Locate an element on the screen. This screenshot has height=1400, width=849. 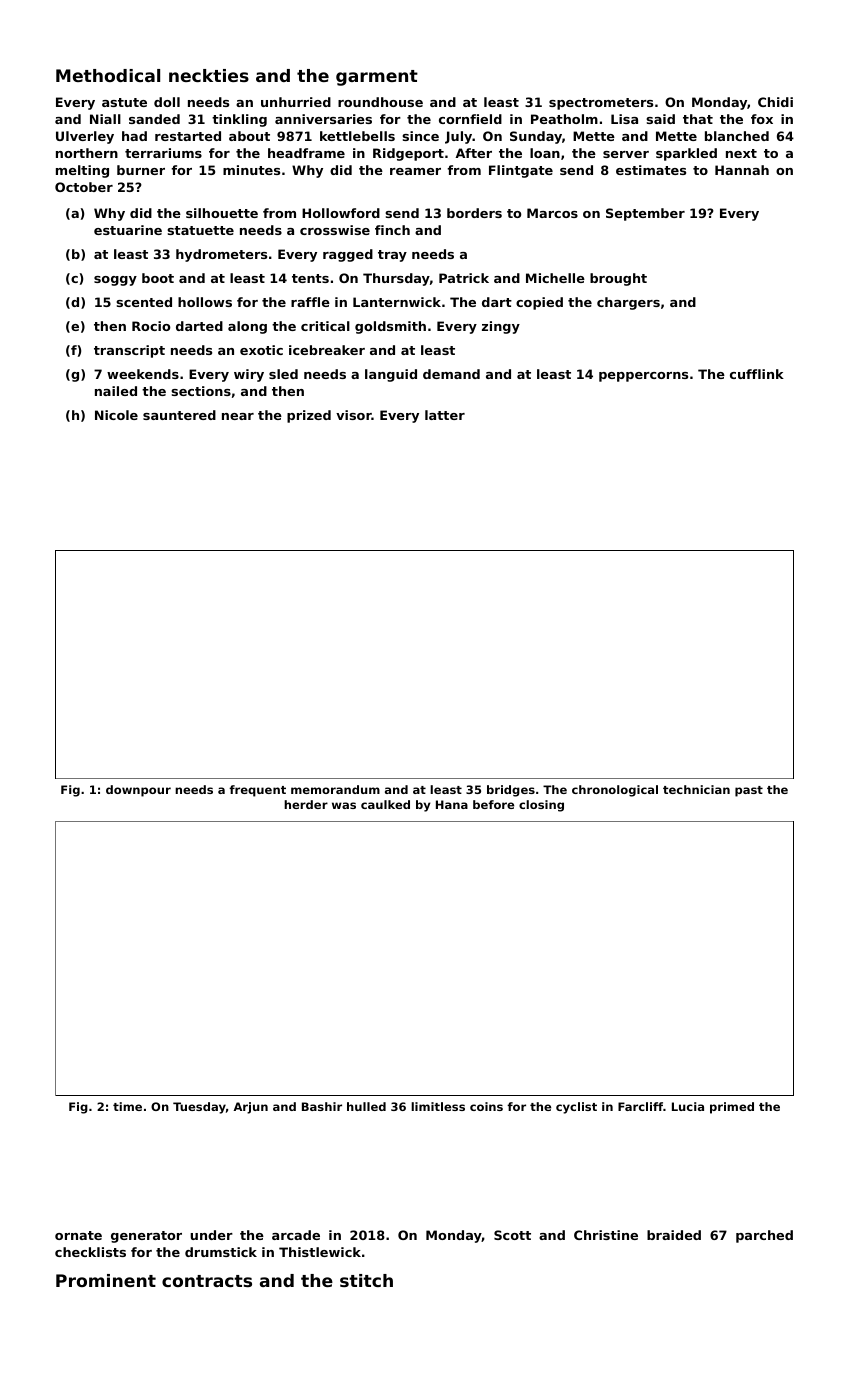
memorandum is located at coordinates (335, 789).
